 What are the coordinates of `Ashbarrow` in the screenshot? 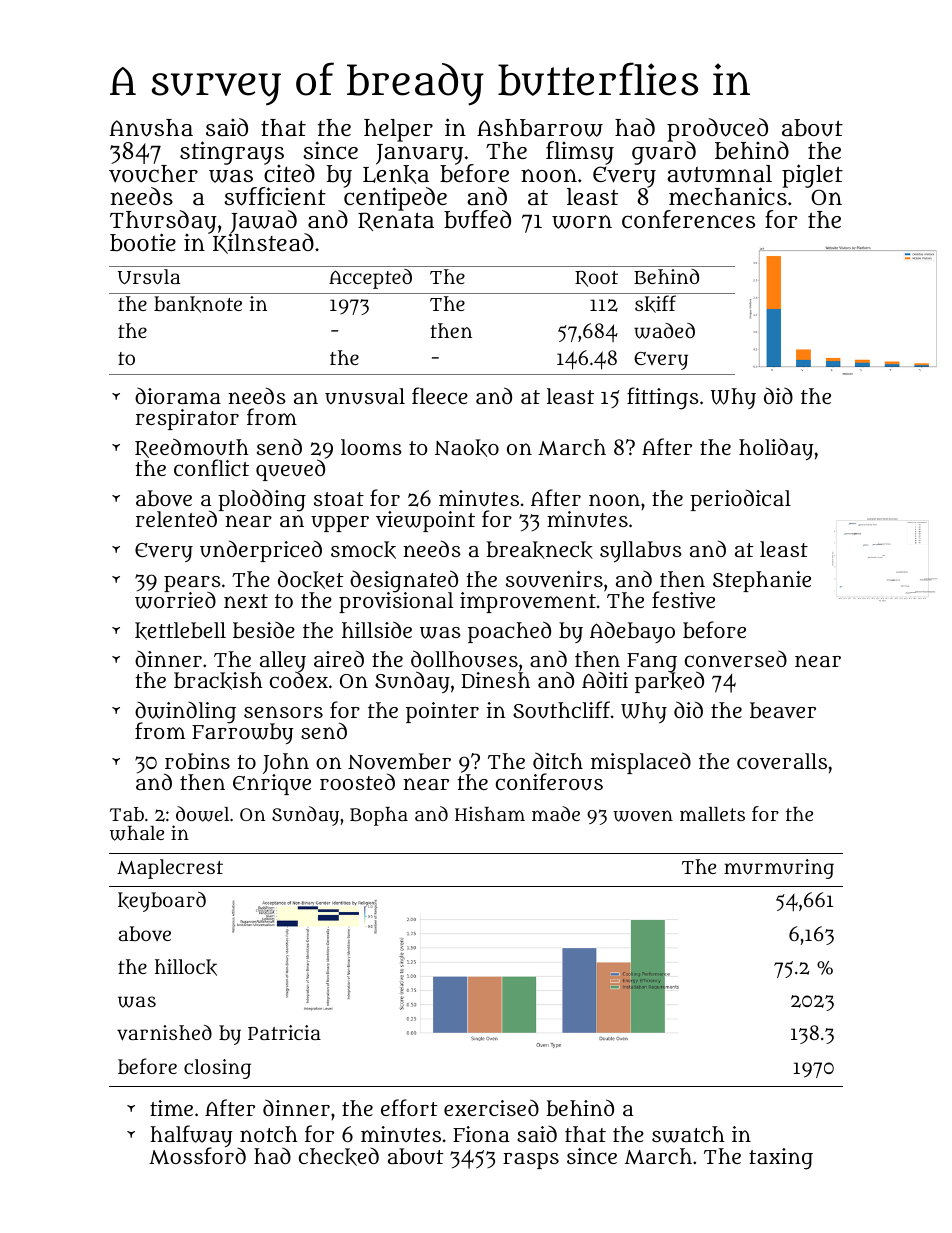 It's located at (540, 128).
